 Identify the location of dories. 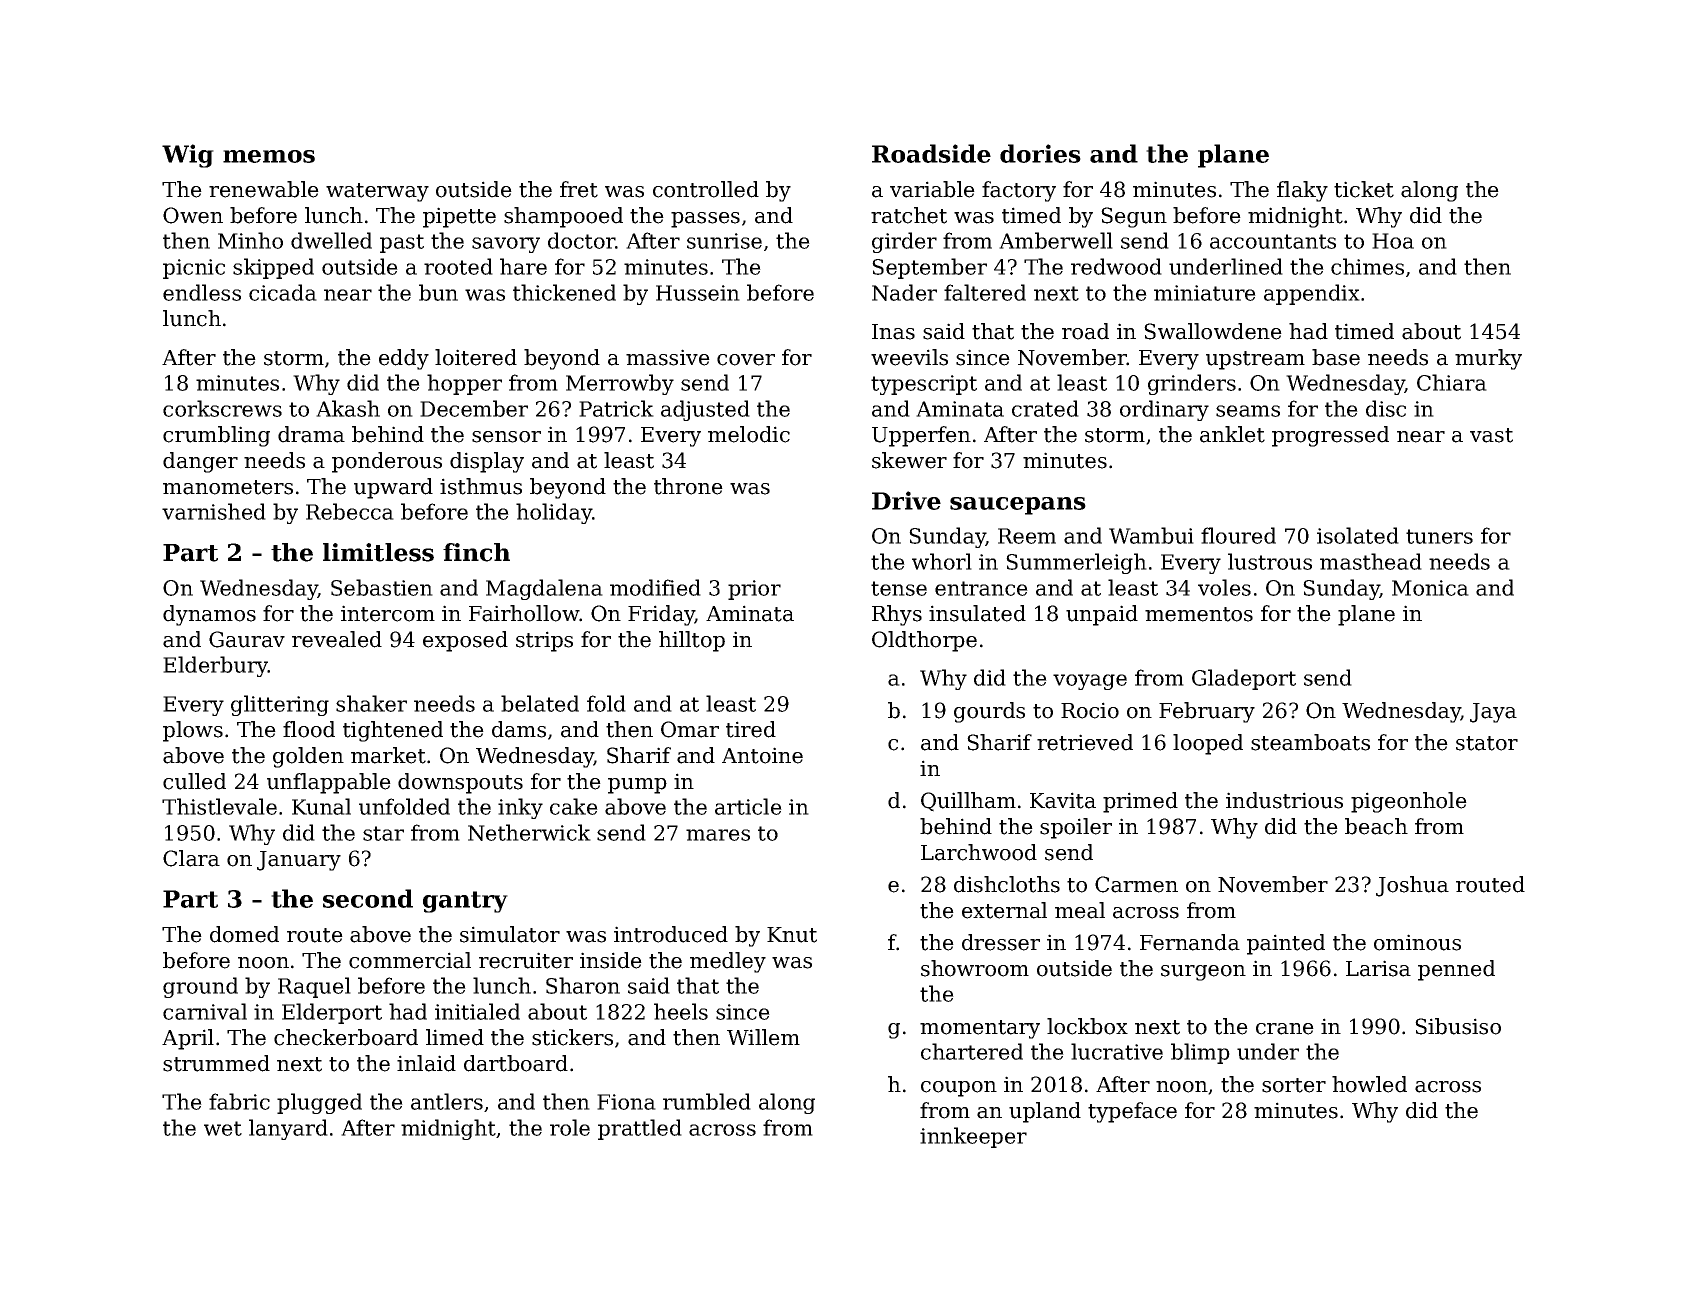
(1040, 153).
